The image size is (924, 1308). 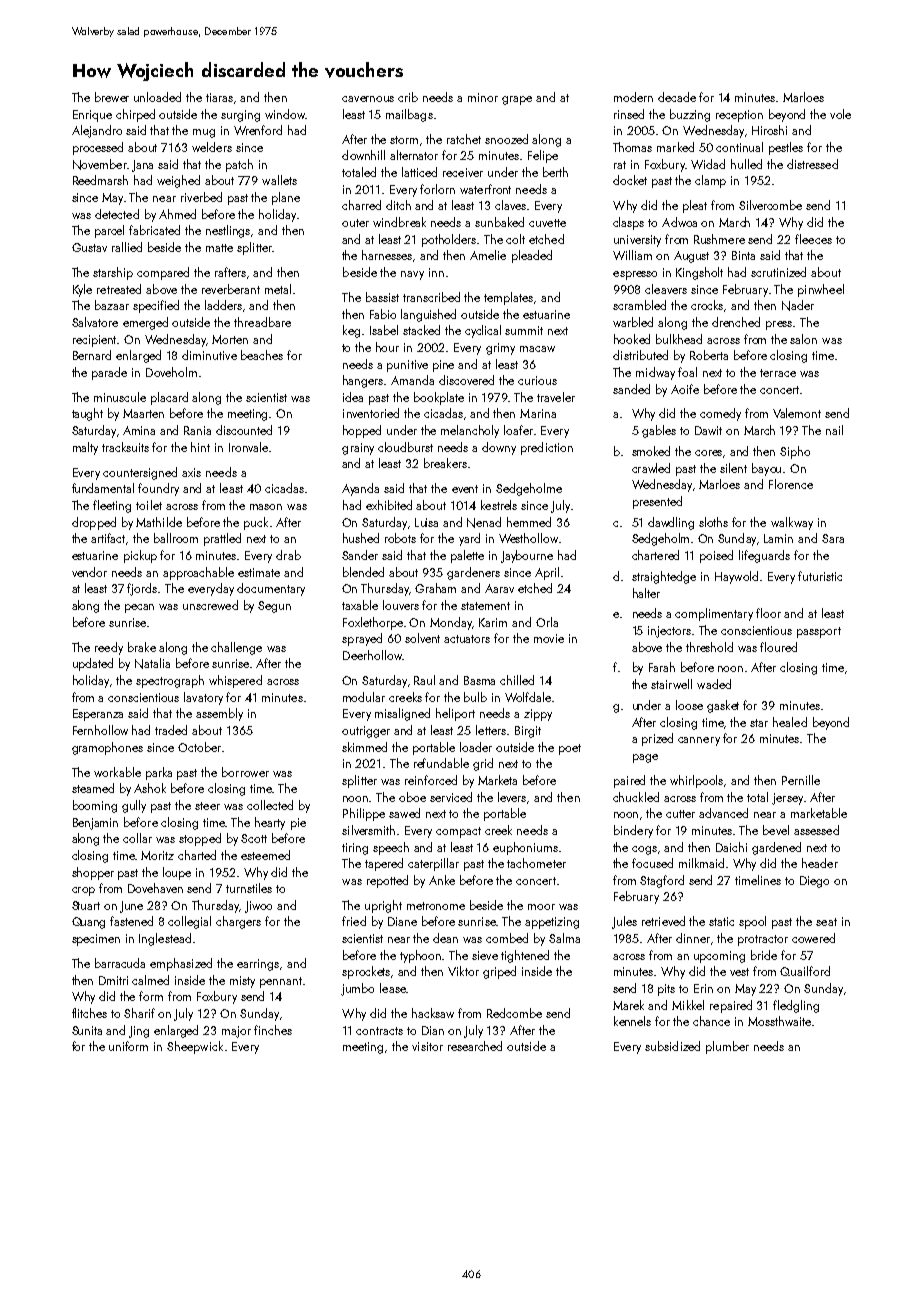 What do you see at coordinates (219, 97) in the screenshot?
I see `tiaras` at bounding box center [219, 97].
